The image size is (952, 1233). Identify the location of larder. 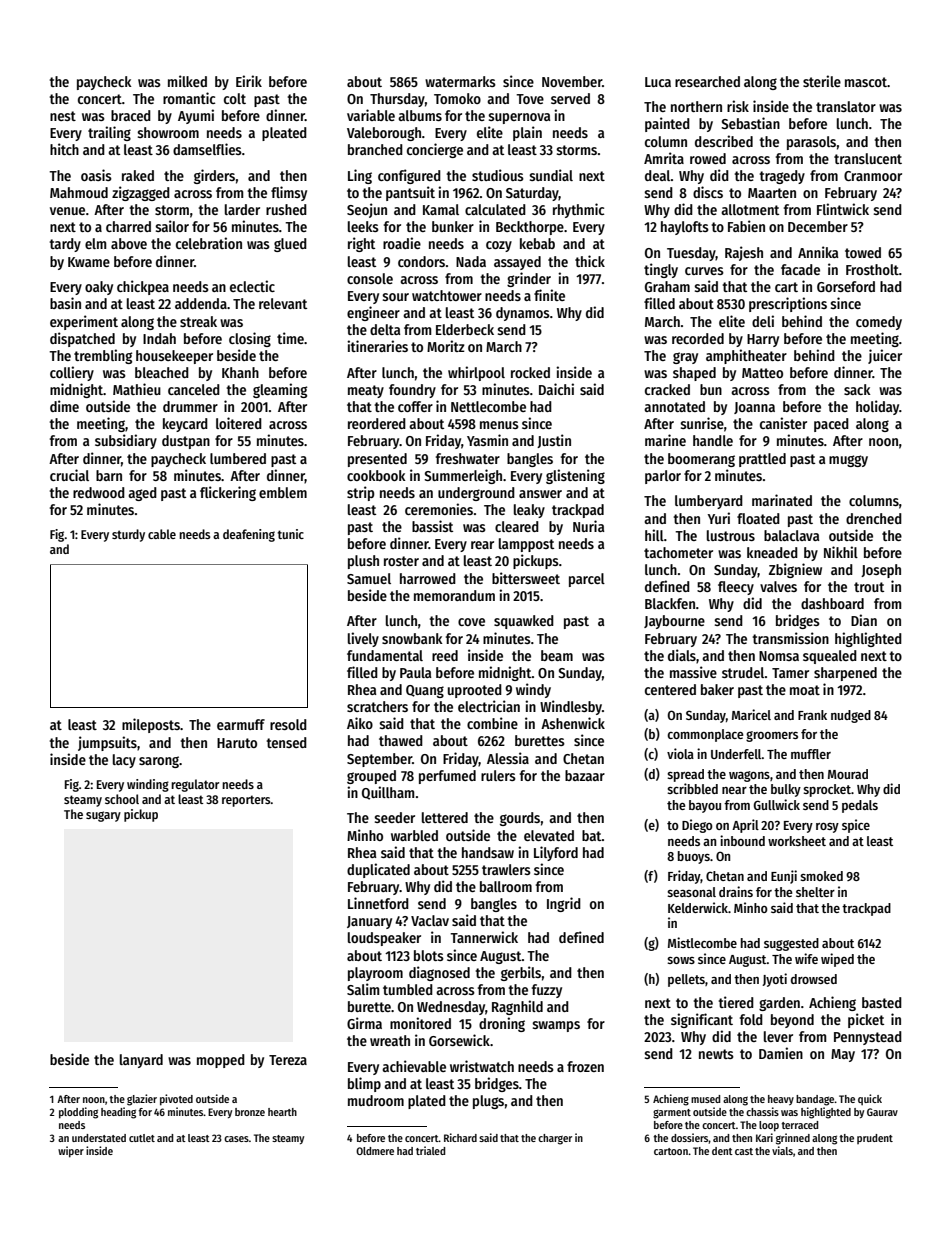
(242, 209).
